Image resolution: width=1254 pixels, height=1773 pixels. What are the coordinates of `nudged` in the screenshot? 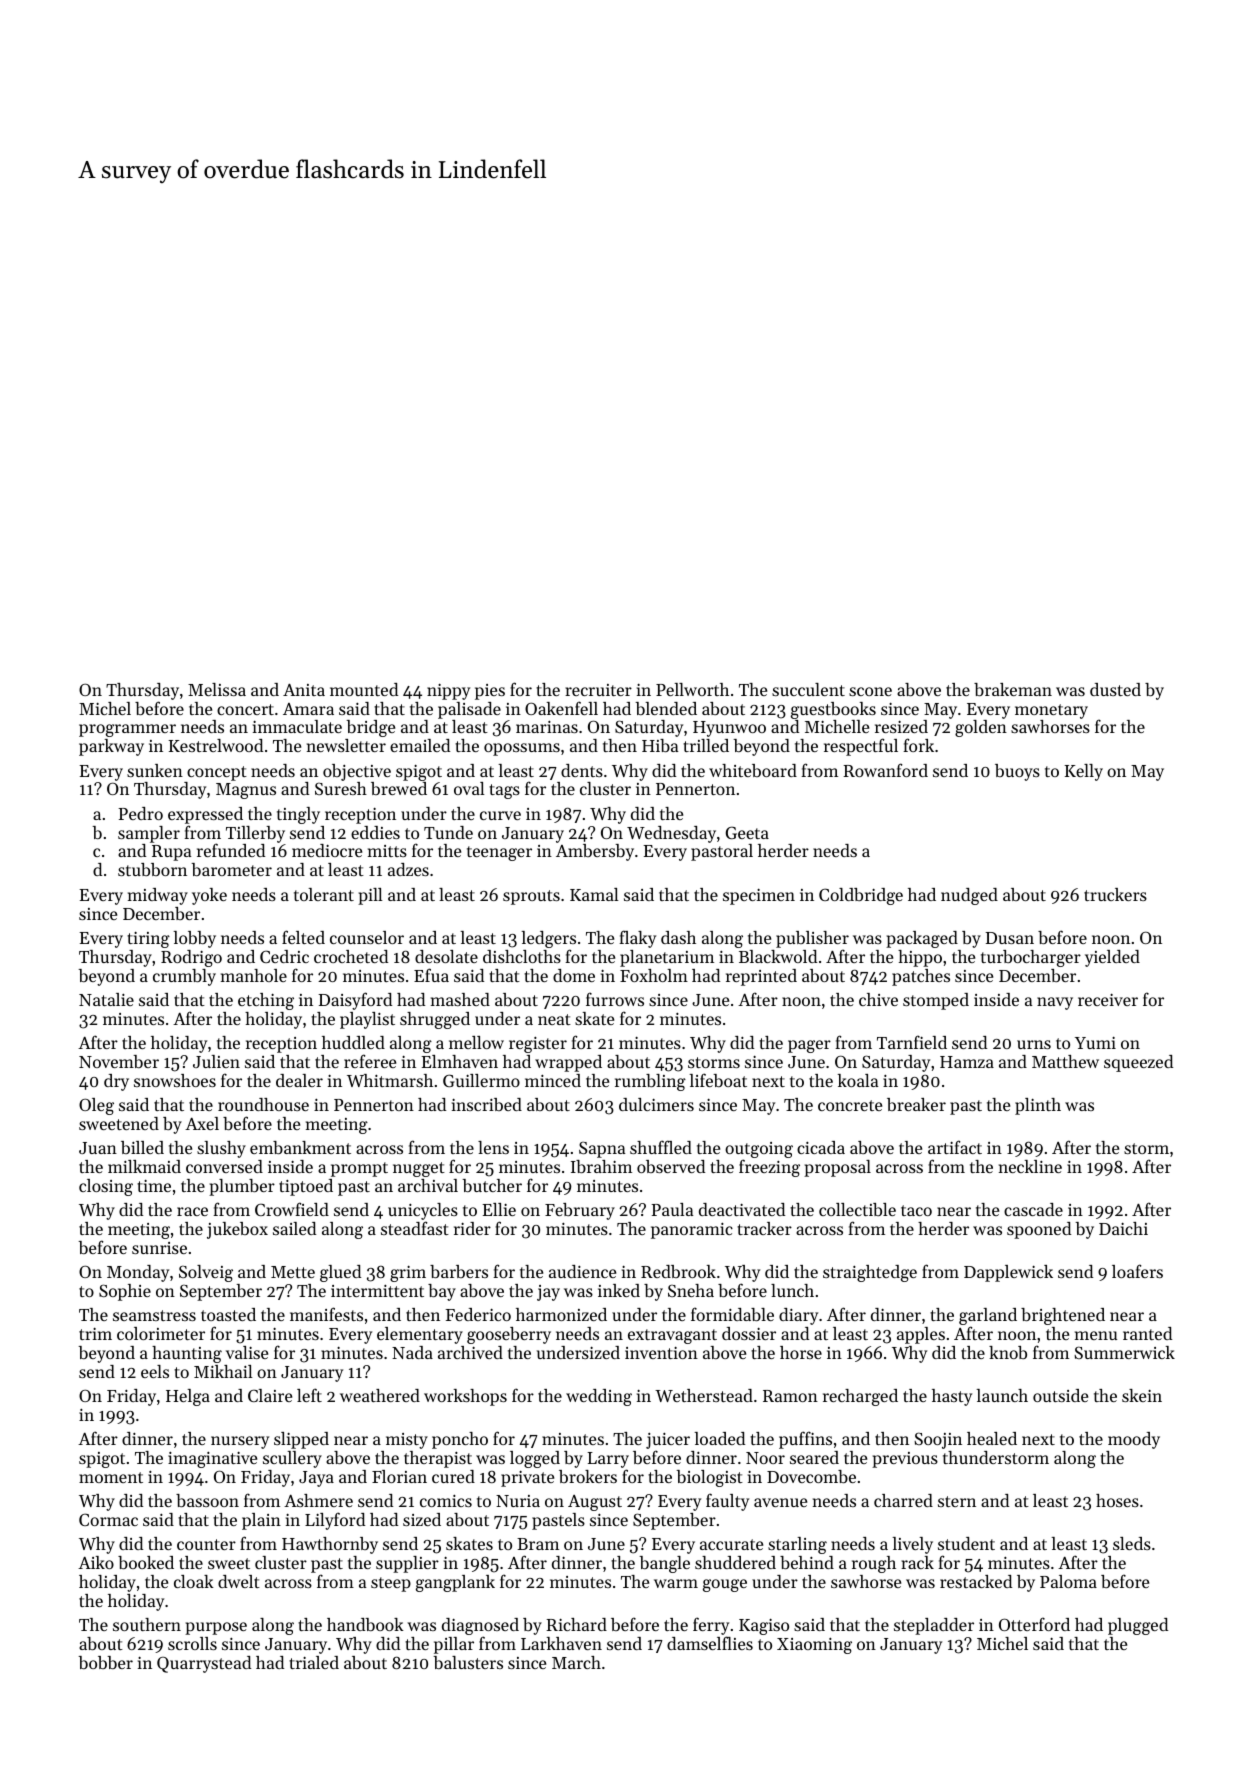 It's located at (969, 896).
